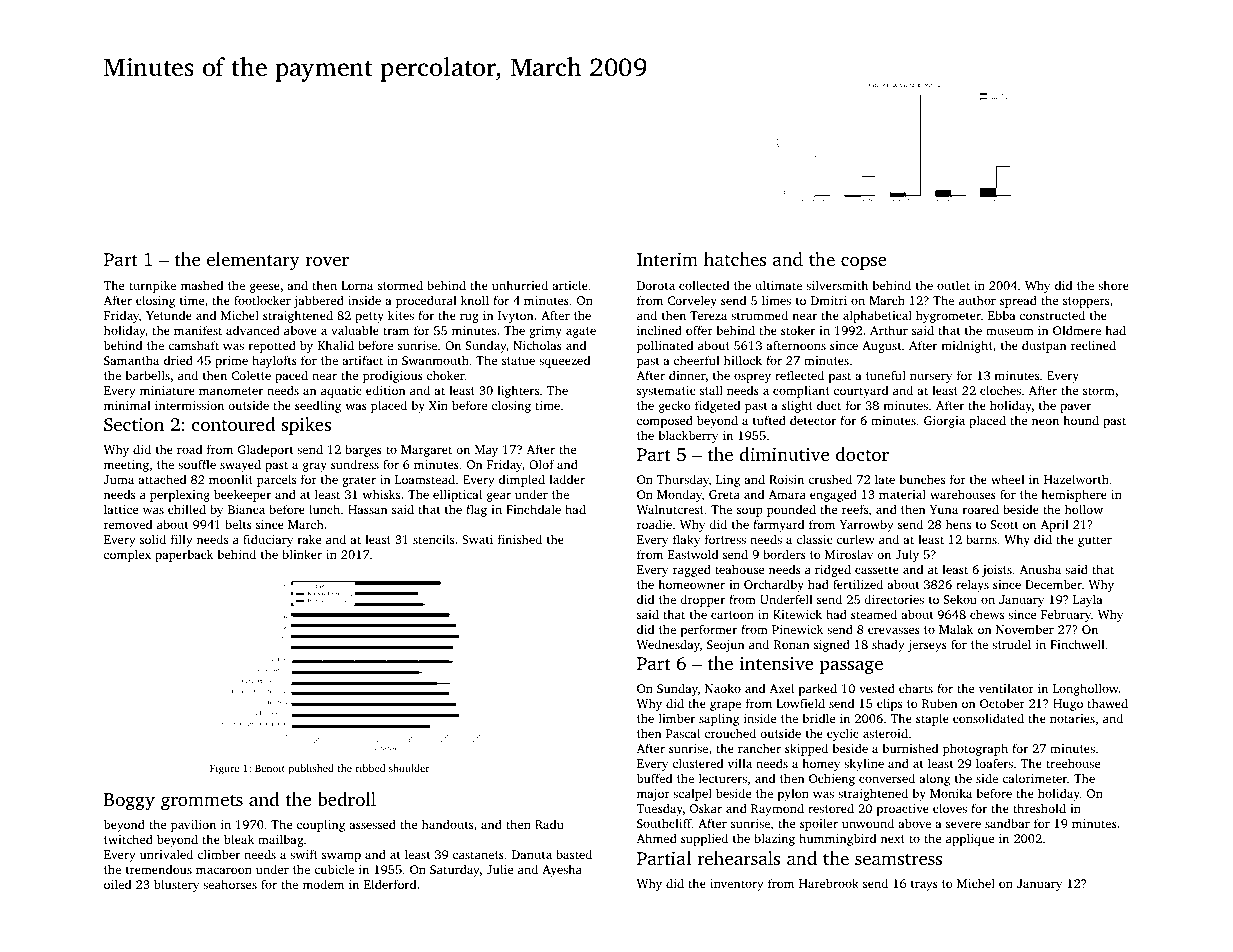 The width and height of the screenshot is (1233, 952). Describe the element at coordinates (667, 259) in the screenshot. I see `Interim` at that location.
